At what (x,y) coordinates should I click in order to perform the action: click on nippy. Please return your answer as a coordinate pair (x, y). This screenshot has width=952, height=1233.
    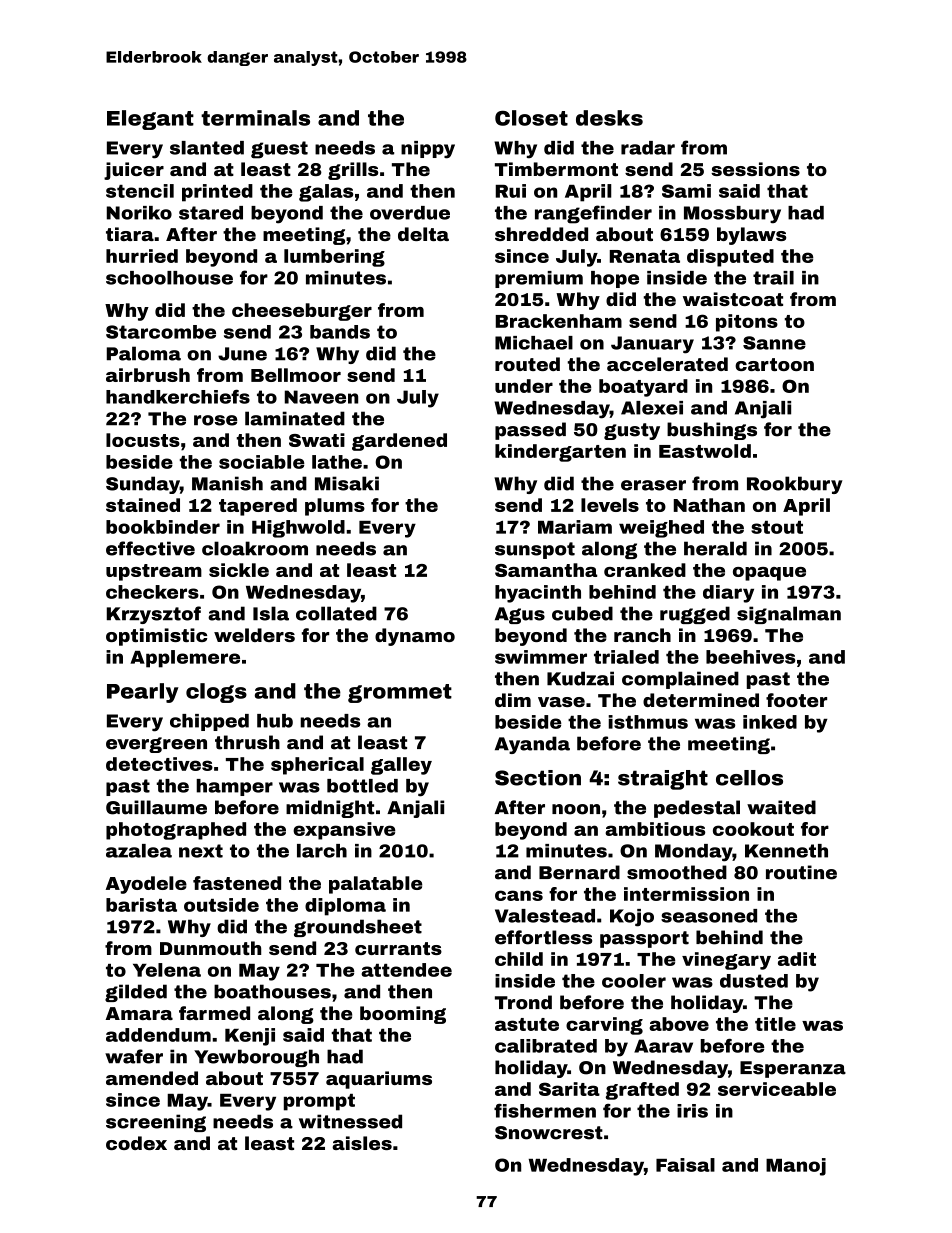
    Looking at the image, I should click on (428, 150).
